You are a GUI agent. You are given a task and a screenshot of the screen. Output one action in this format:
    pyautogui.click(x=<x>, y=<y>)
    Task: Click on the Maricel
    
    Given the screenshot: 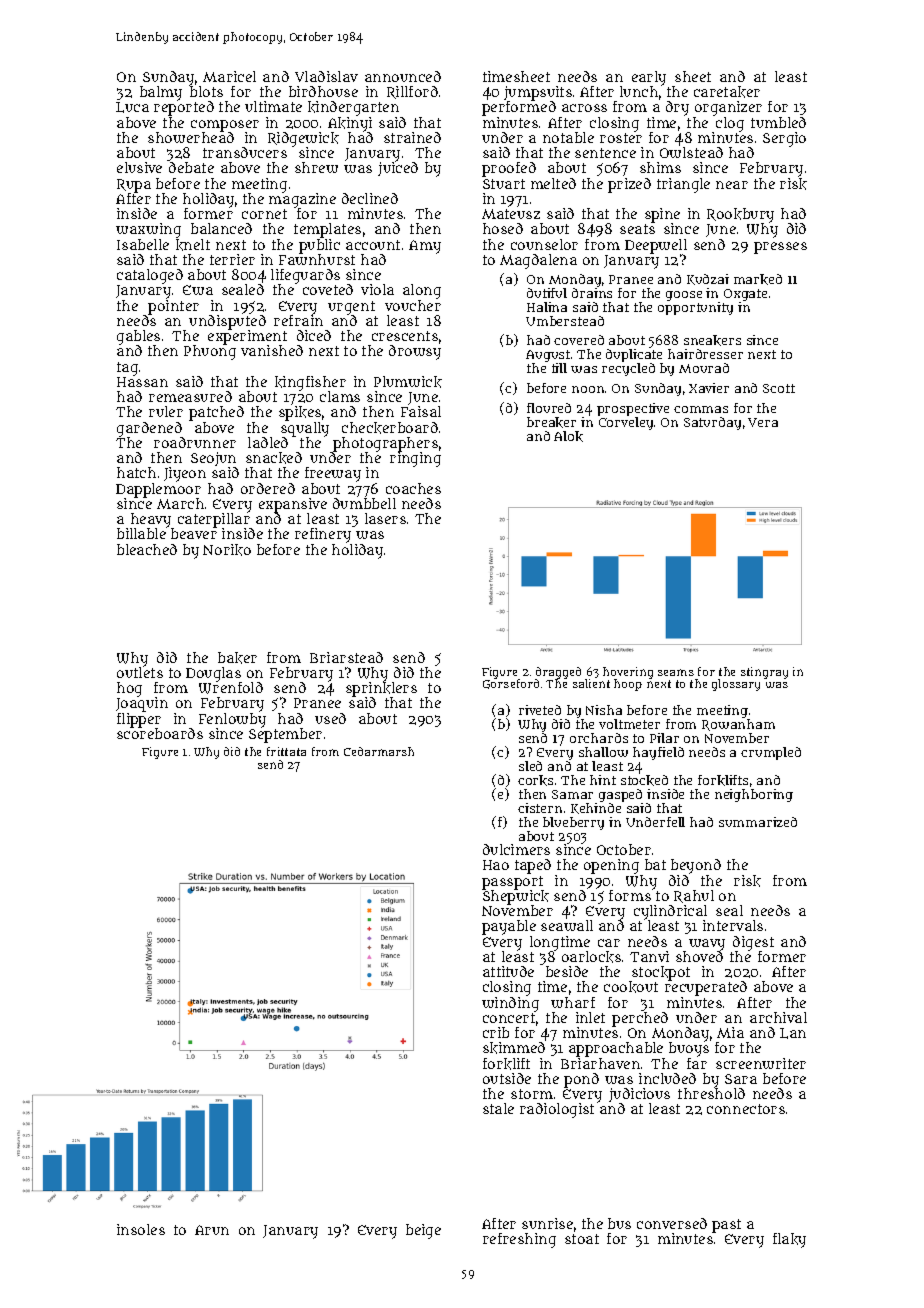 What is the action you would take?
    pyautogui.click(x=229, y=76)
